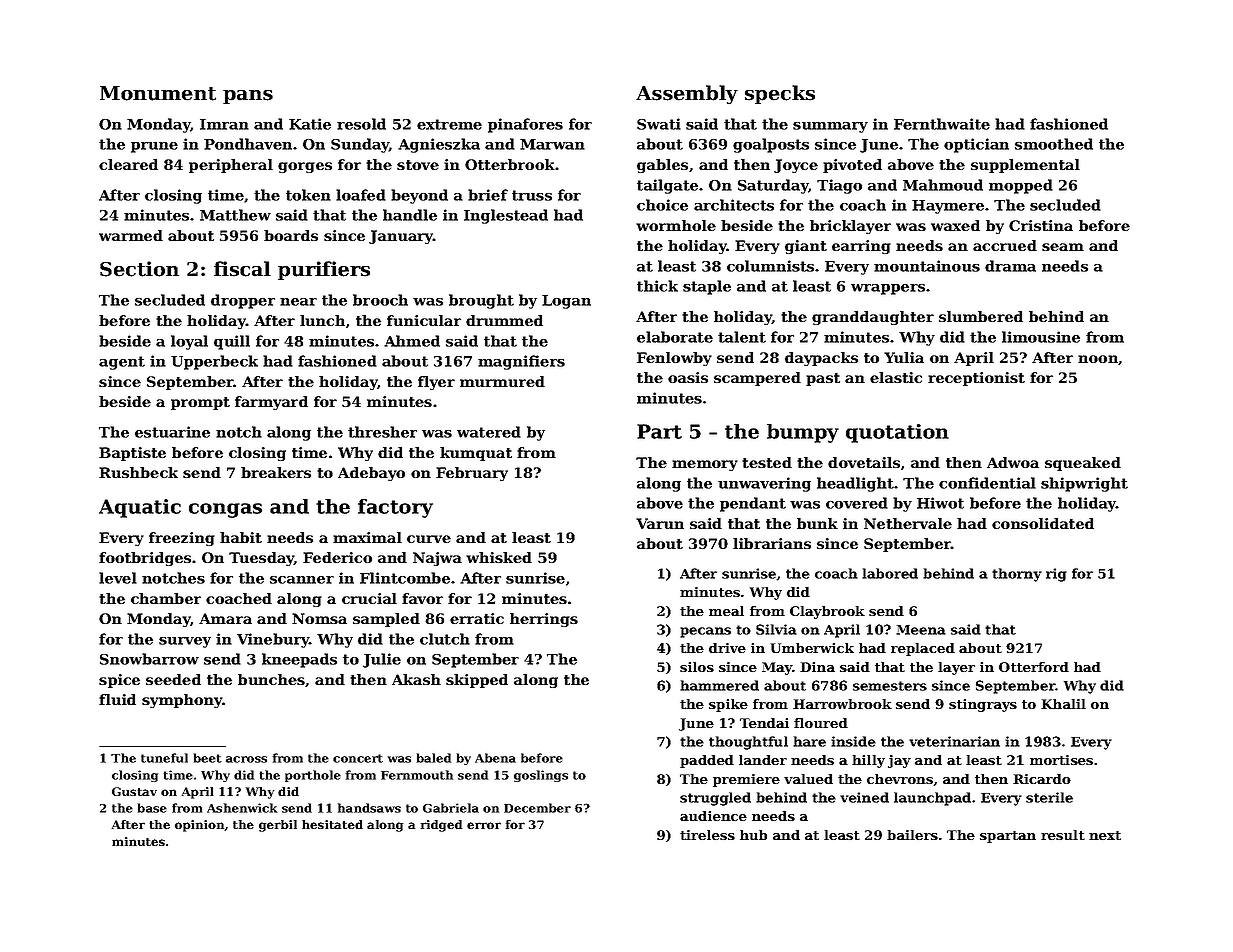 The width and height of the document is (1233, 952). Describe the element at coordinates (361, 124) in the document. I see `resold` at that location.
